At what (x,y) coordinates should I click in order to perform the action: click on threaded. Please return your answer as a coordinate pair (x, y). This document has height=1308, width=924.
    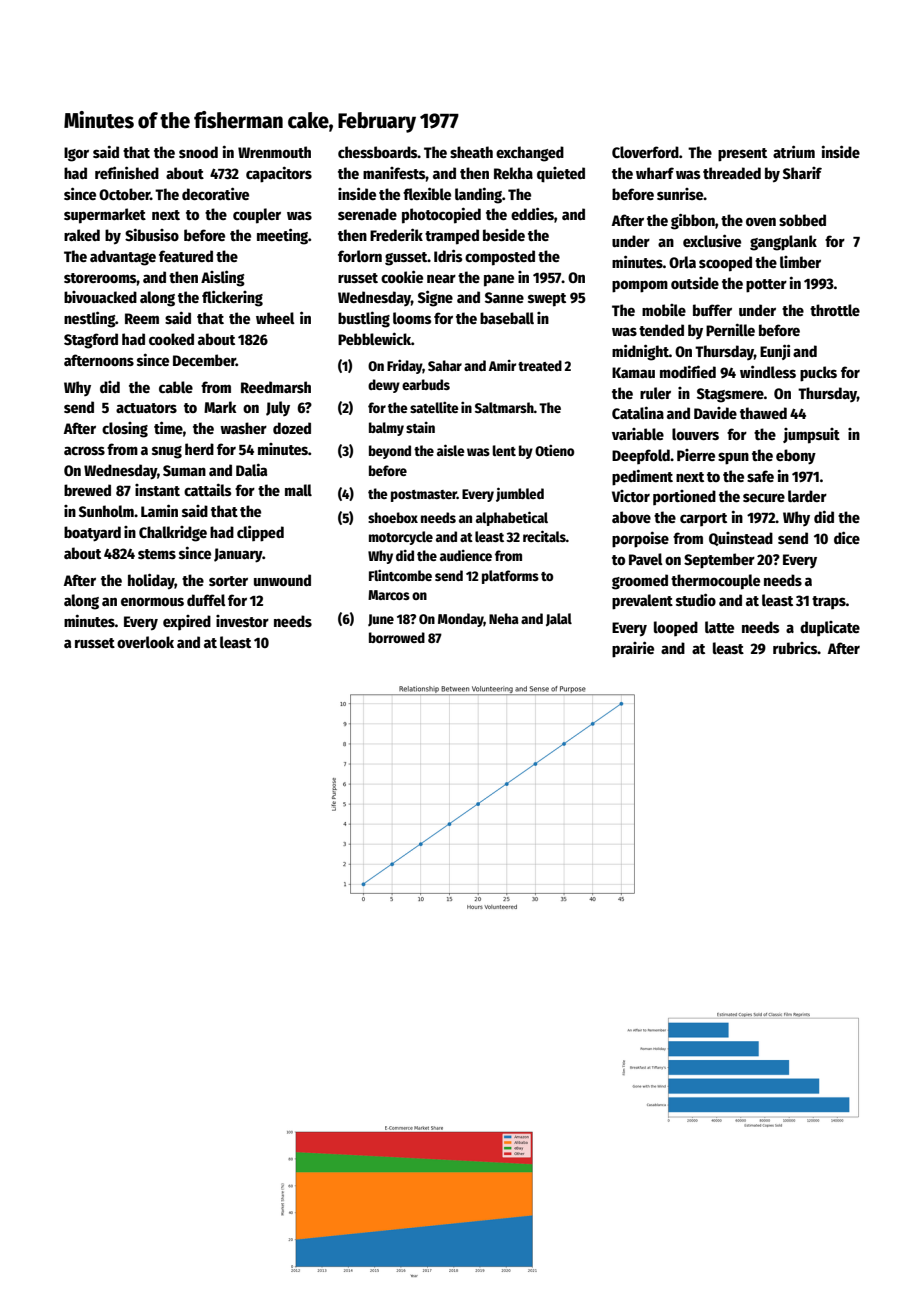
    Looking at the image, I should click on (732, 173).
